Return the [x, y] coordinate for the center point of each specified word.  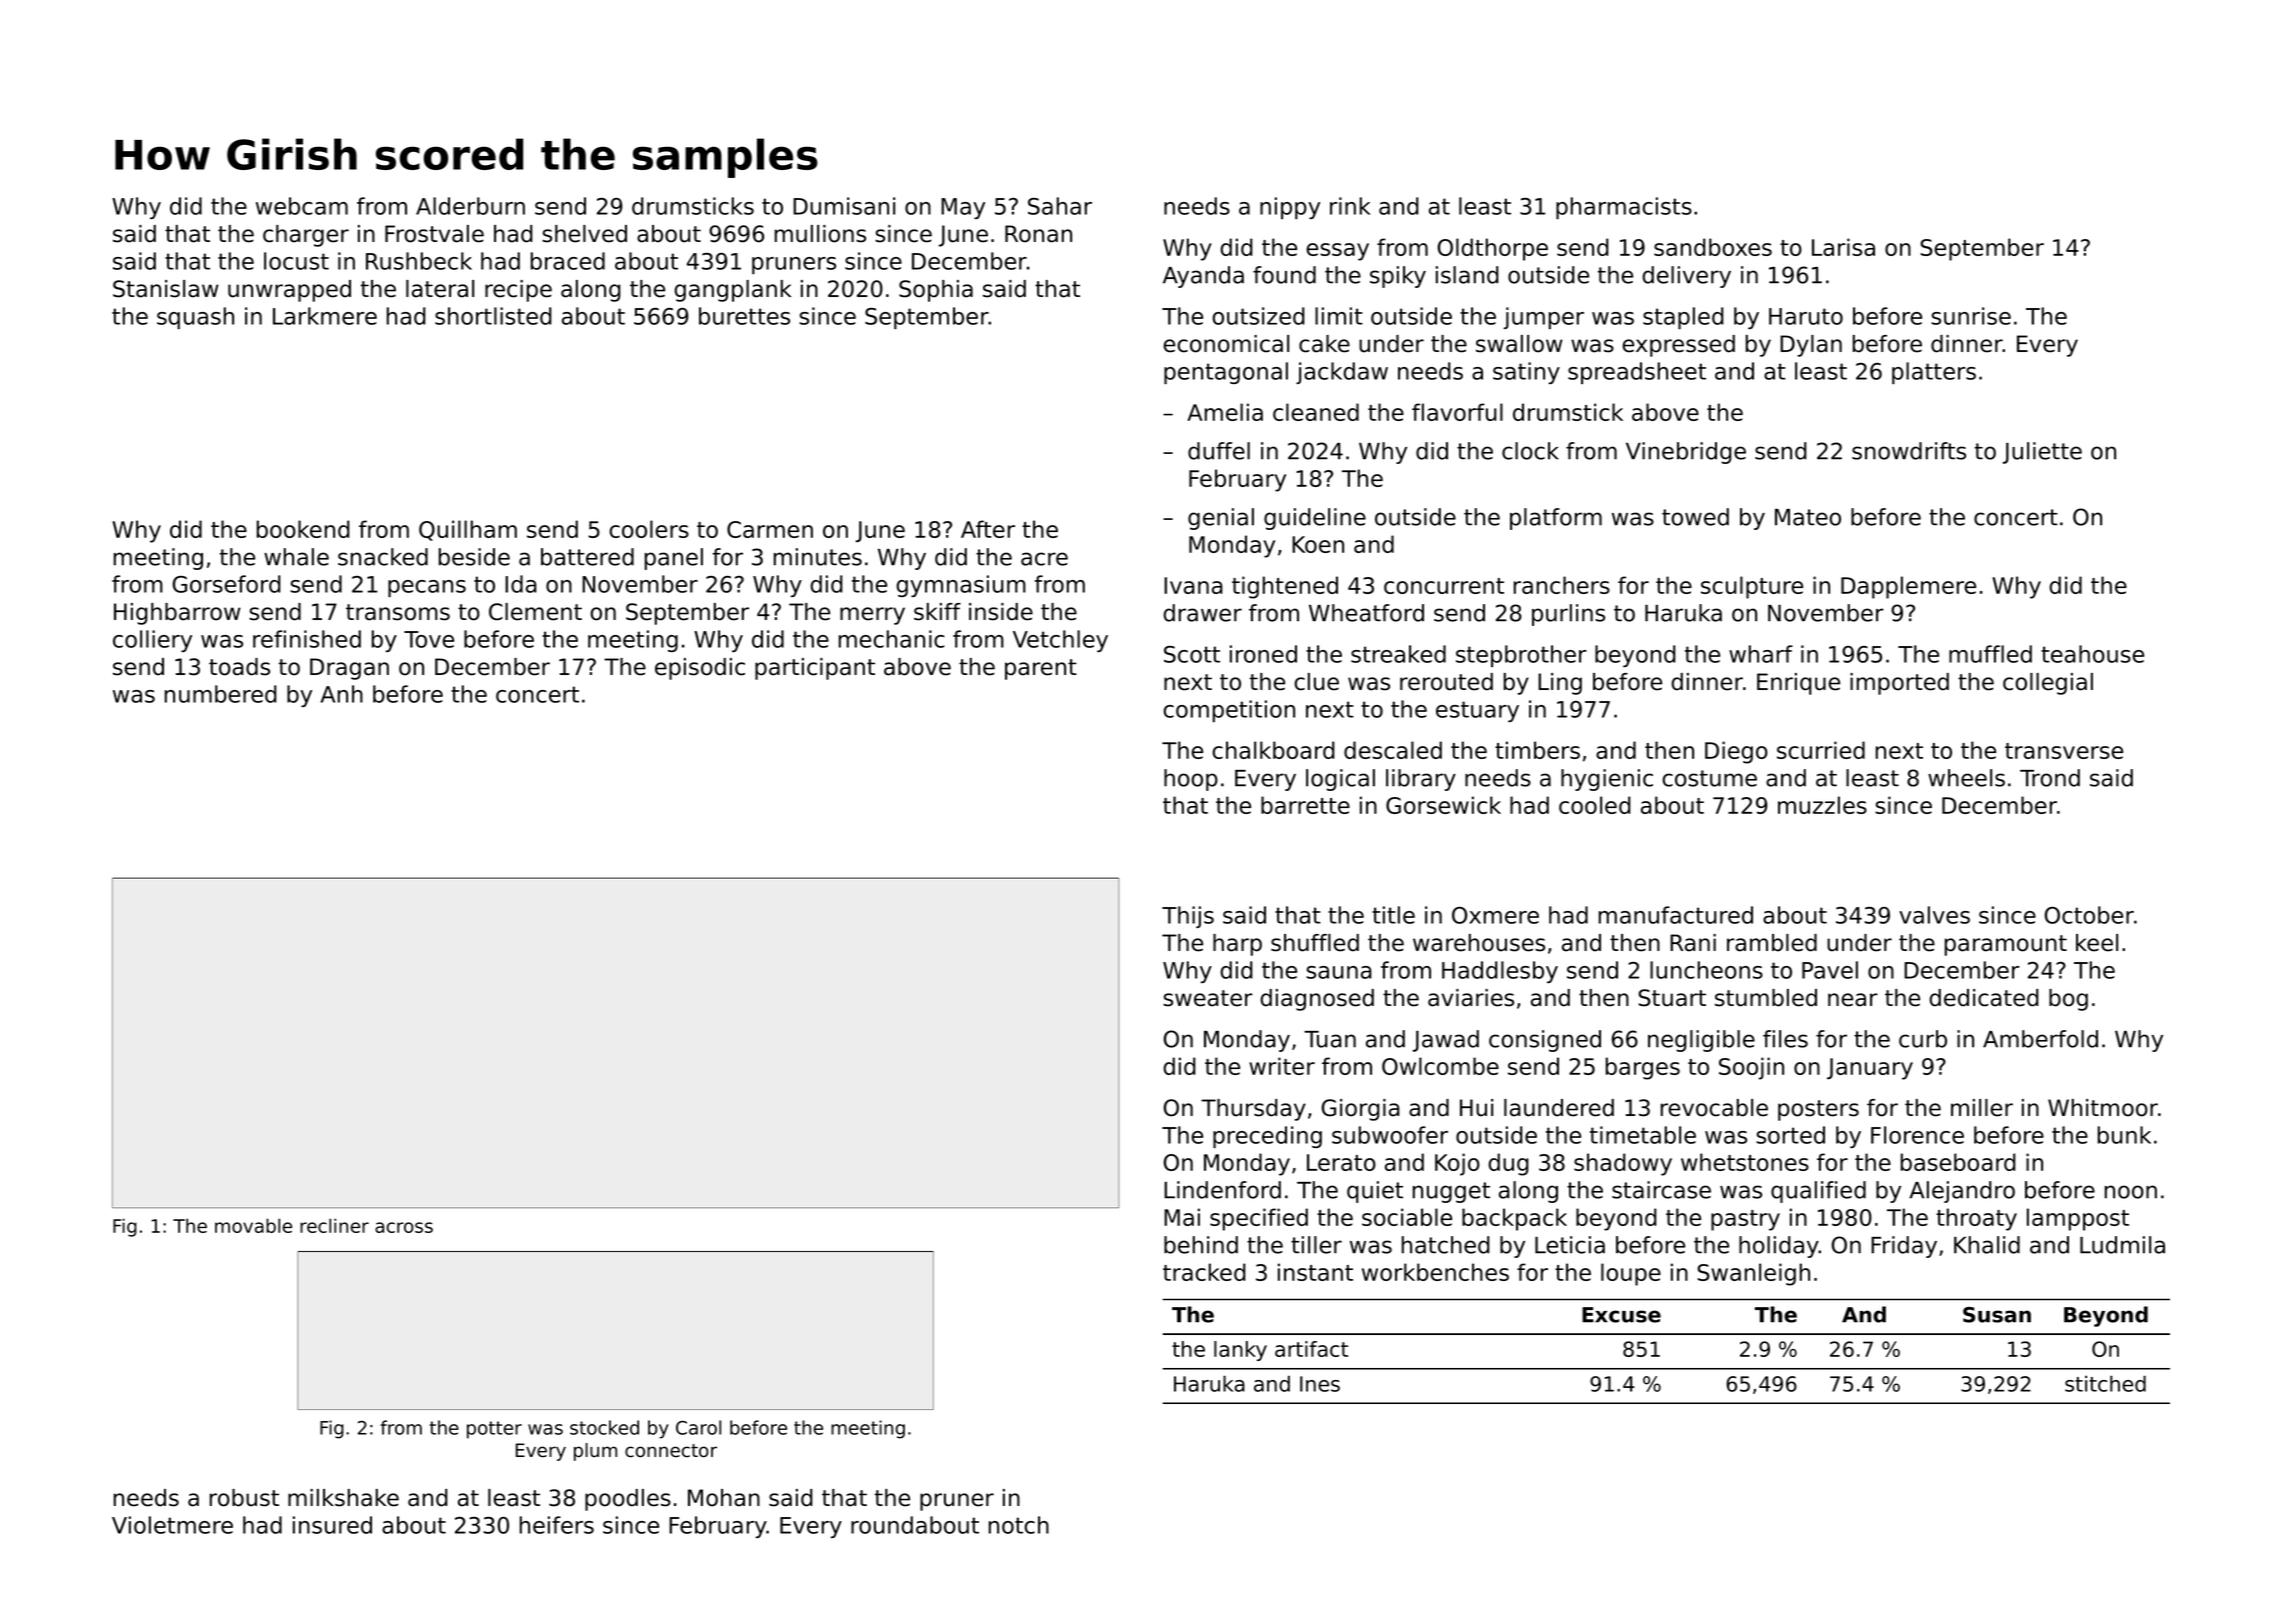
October [2089, 915]
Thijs [1188, 917]
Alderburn [470, 206]
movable [253, 1225]
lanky [1240, 1351]
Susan [1997, 1315]
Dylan [1811, 346]
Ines [1320, 1384]
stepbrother [1521, 656]
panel [674, 559]
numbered [221, 694]
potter [494, 1430]
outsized [1258, 316]
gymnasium [961, 586]
